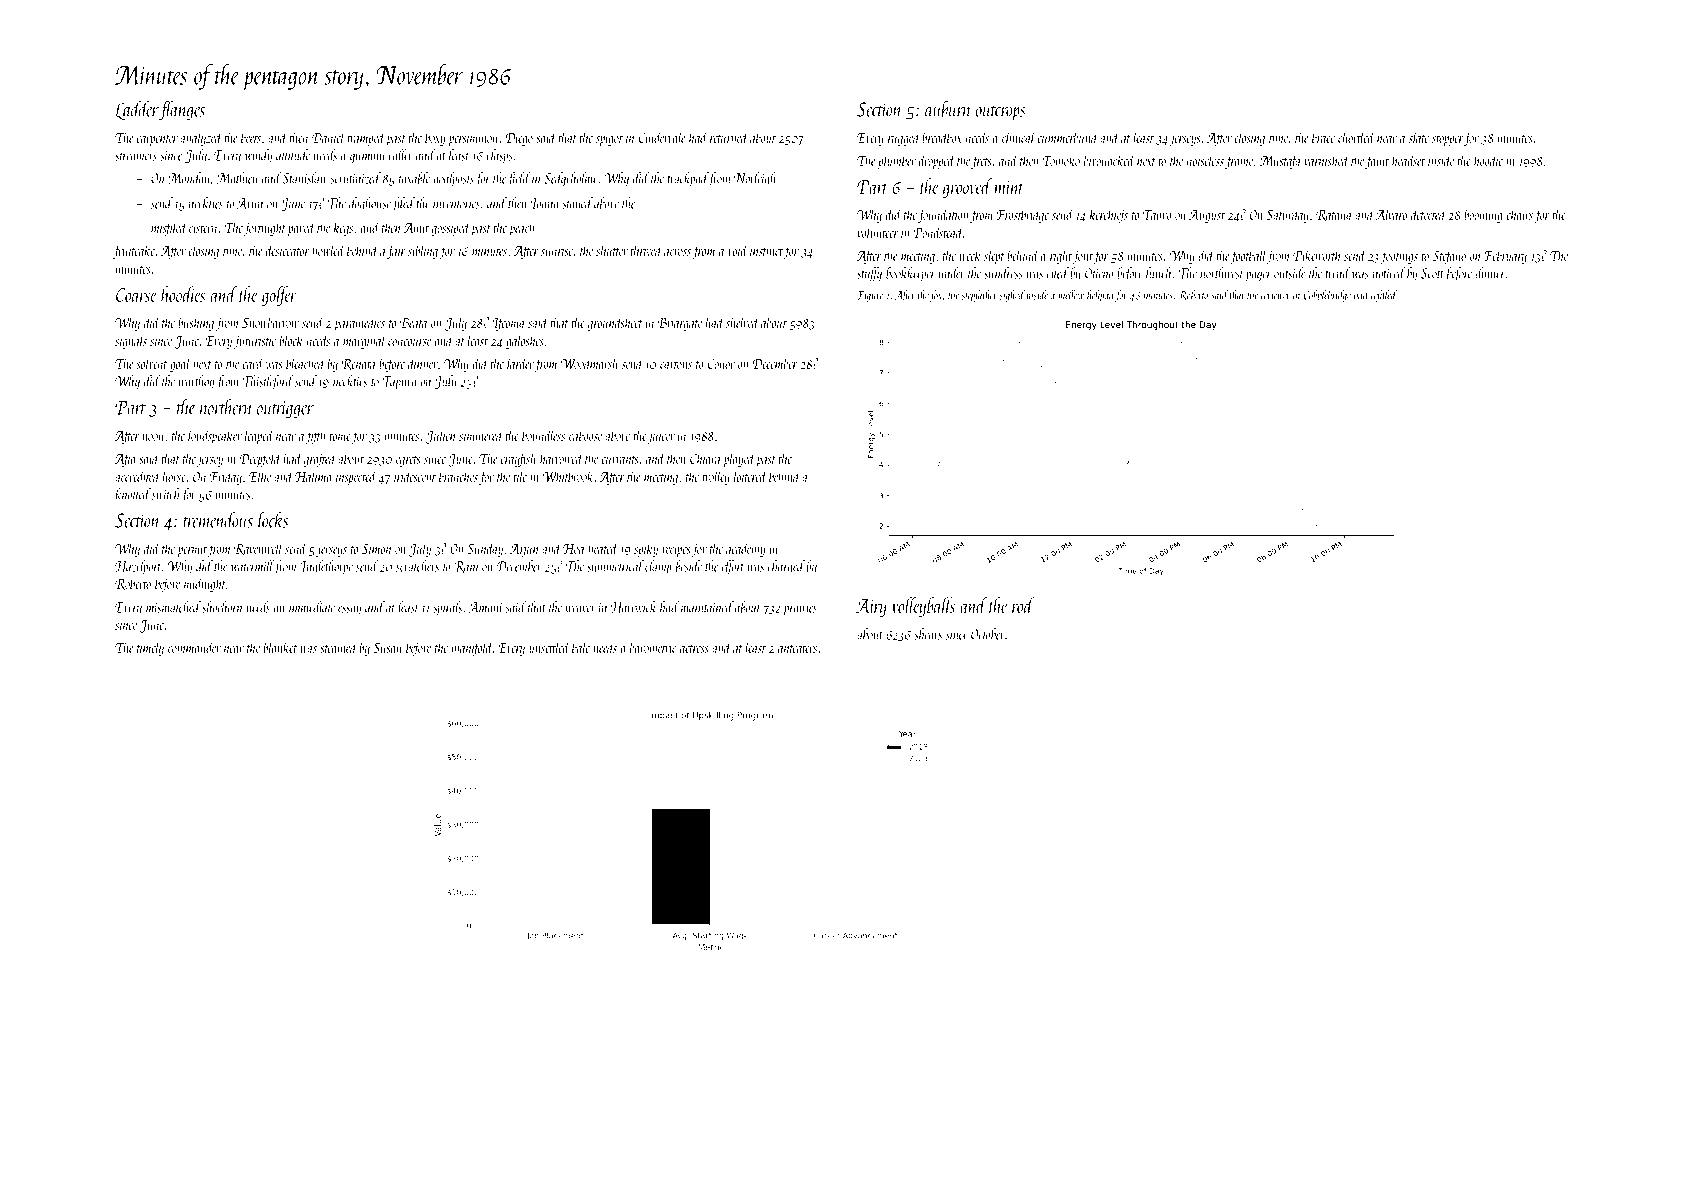  Describe the element at coordinates (203, 228) in the image. I see `cistern` at that location.
